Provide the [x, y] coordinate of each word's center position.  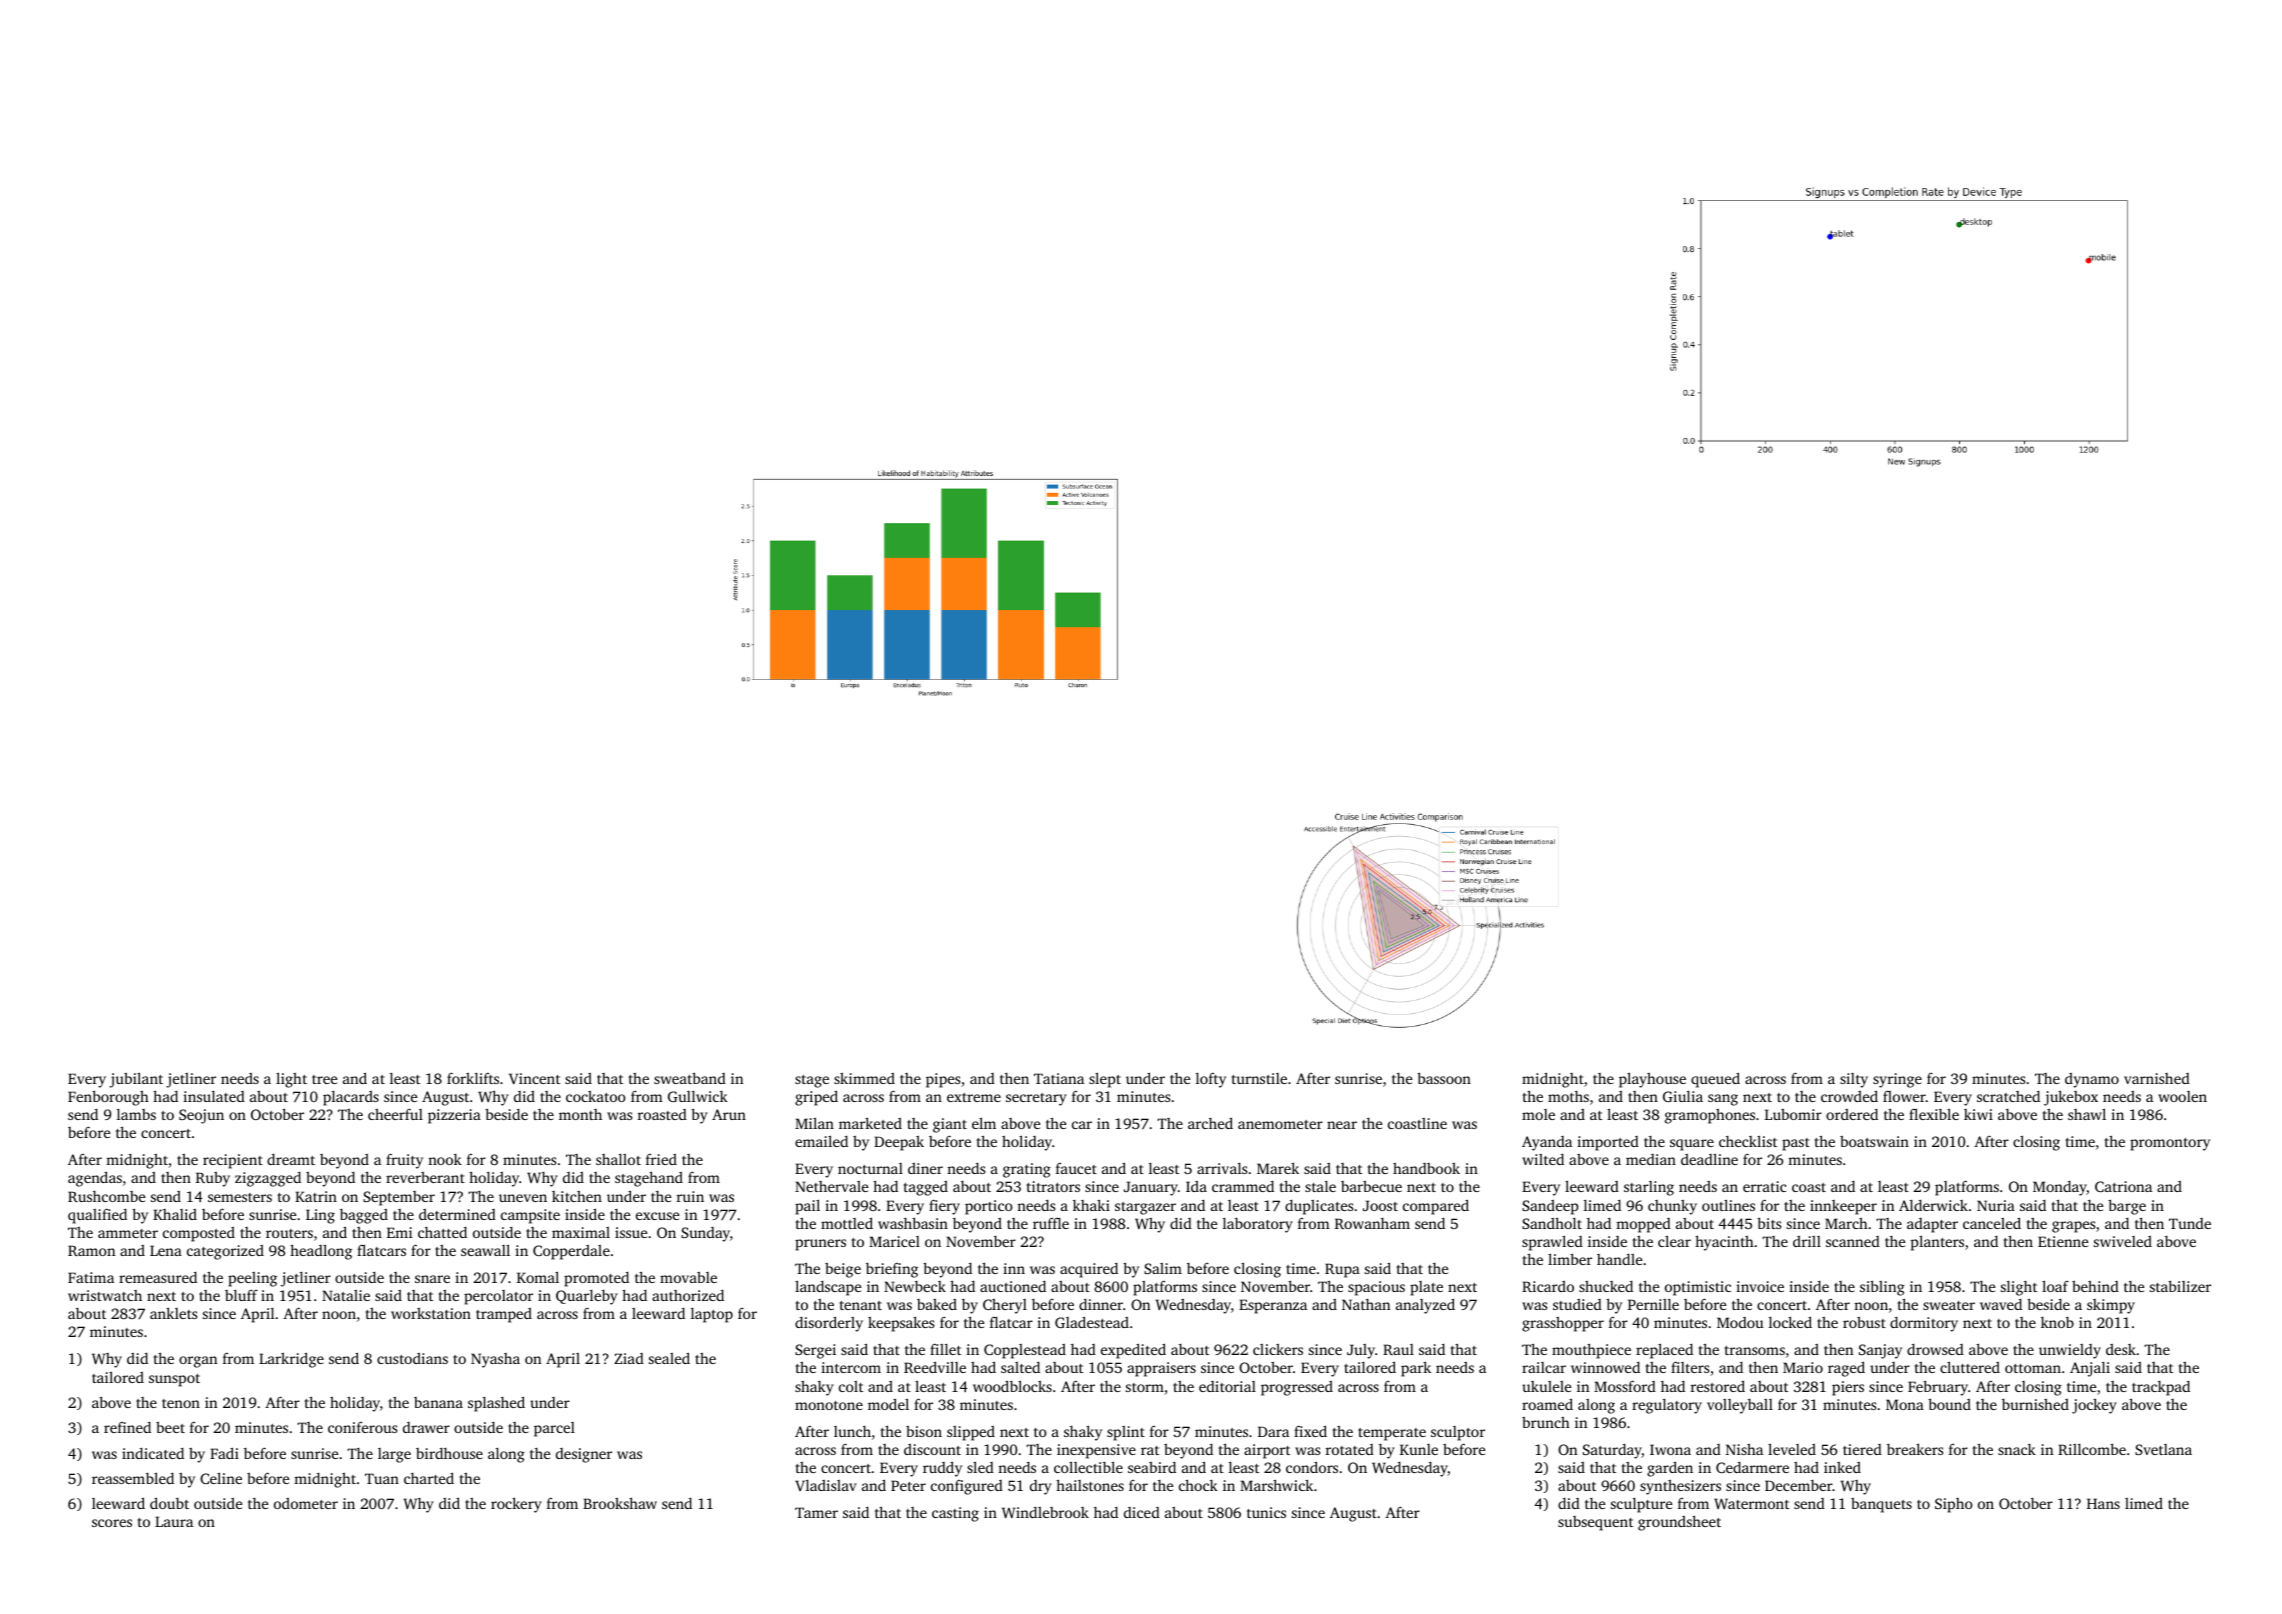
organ [198, 1362]
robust [1864, 1322]
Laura [174, 1521]
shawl [2087, 1114]
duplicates [1319, 1207]
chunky [1672, 1207]
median [1651, 1159]
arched [1210, 1123]
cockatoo [596, 1096]
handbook [1426, 1168]
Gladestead [1092, 1322]
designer [584, 1455]
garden [1670, 1469]
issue [631, 1232]
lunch [852, 1431]
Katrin [316, 1196]
